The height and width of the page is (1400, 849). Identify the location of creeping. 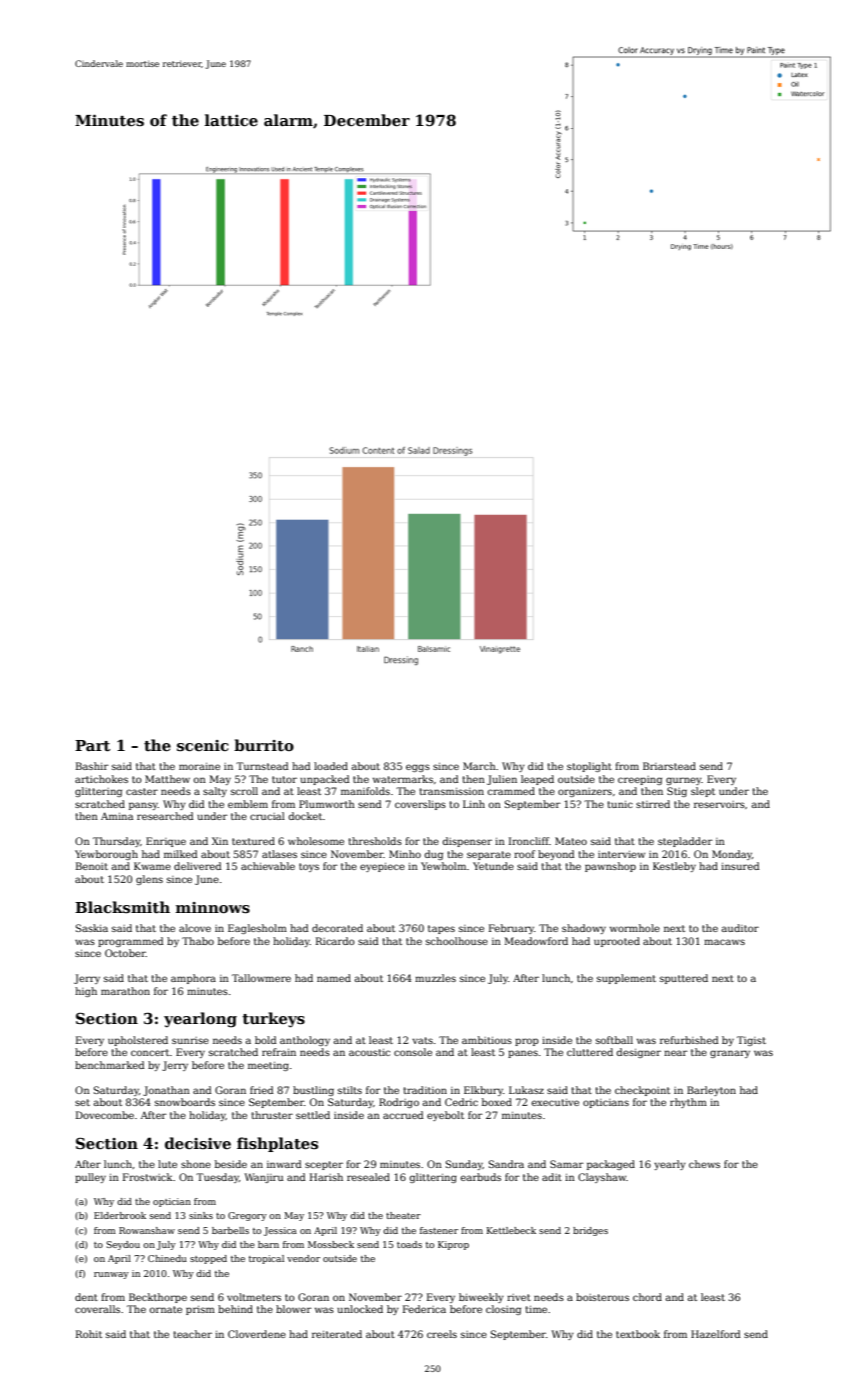
(640, 780).
